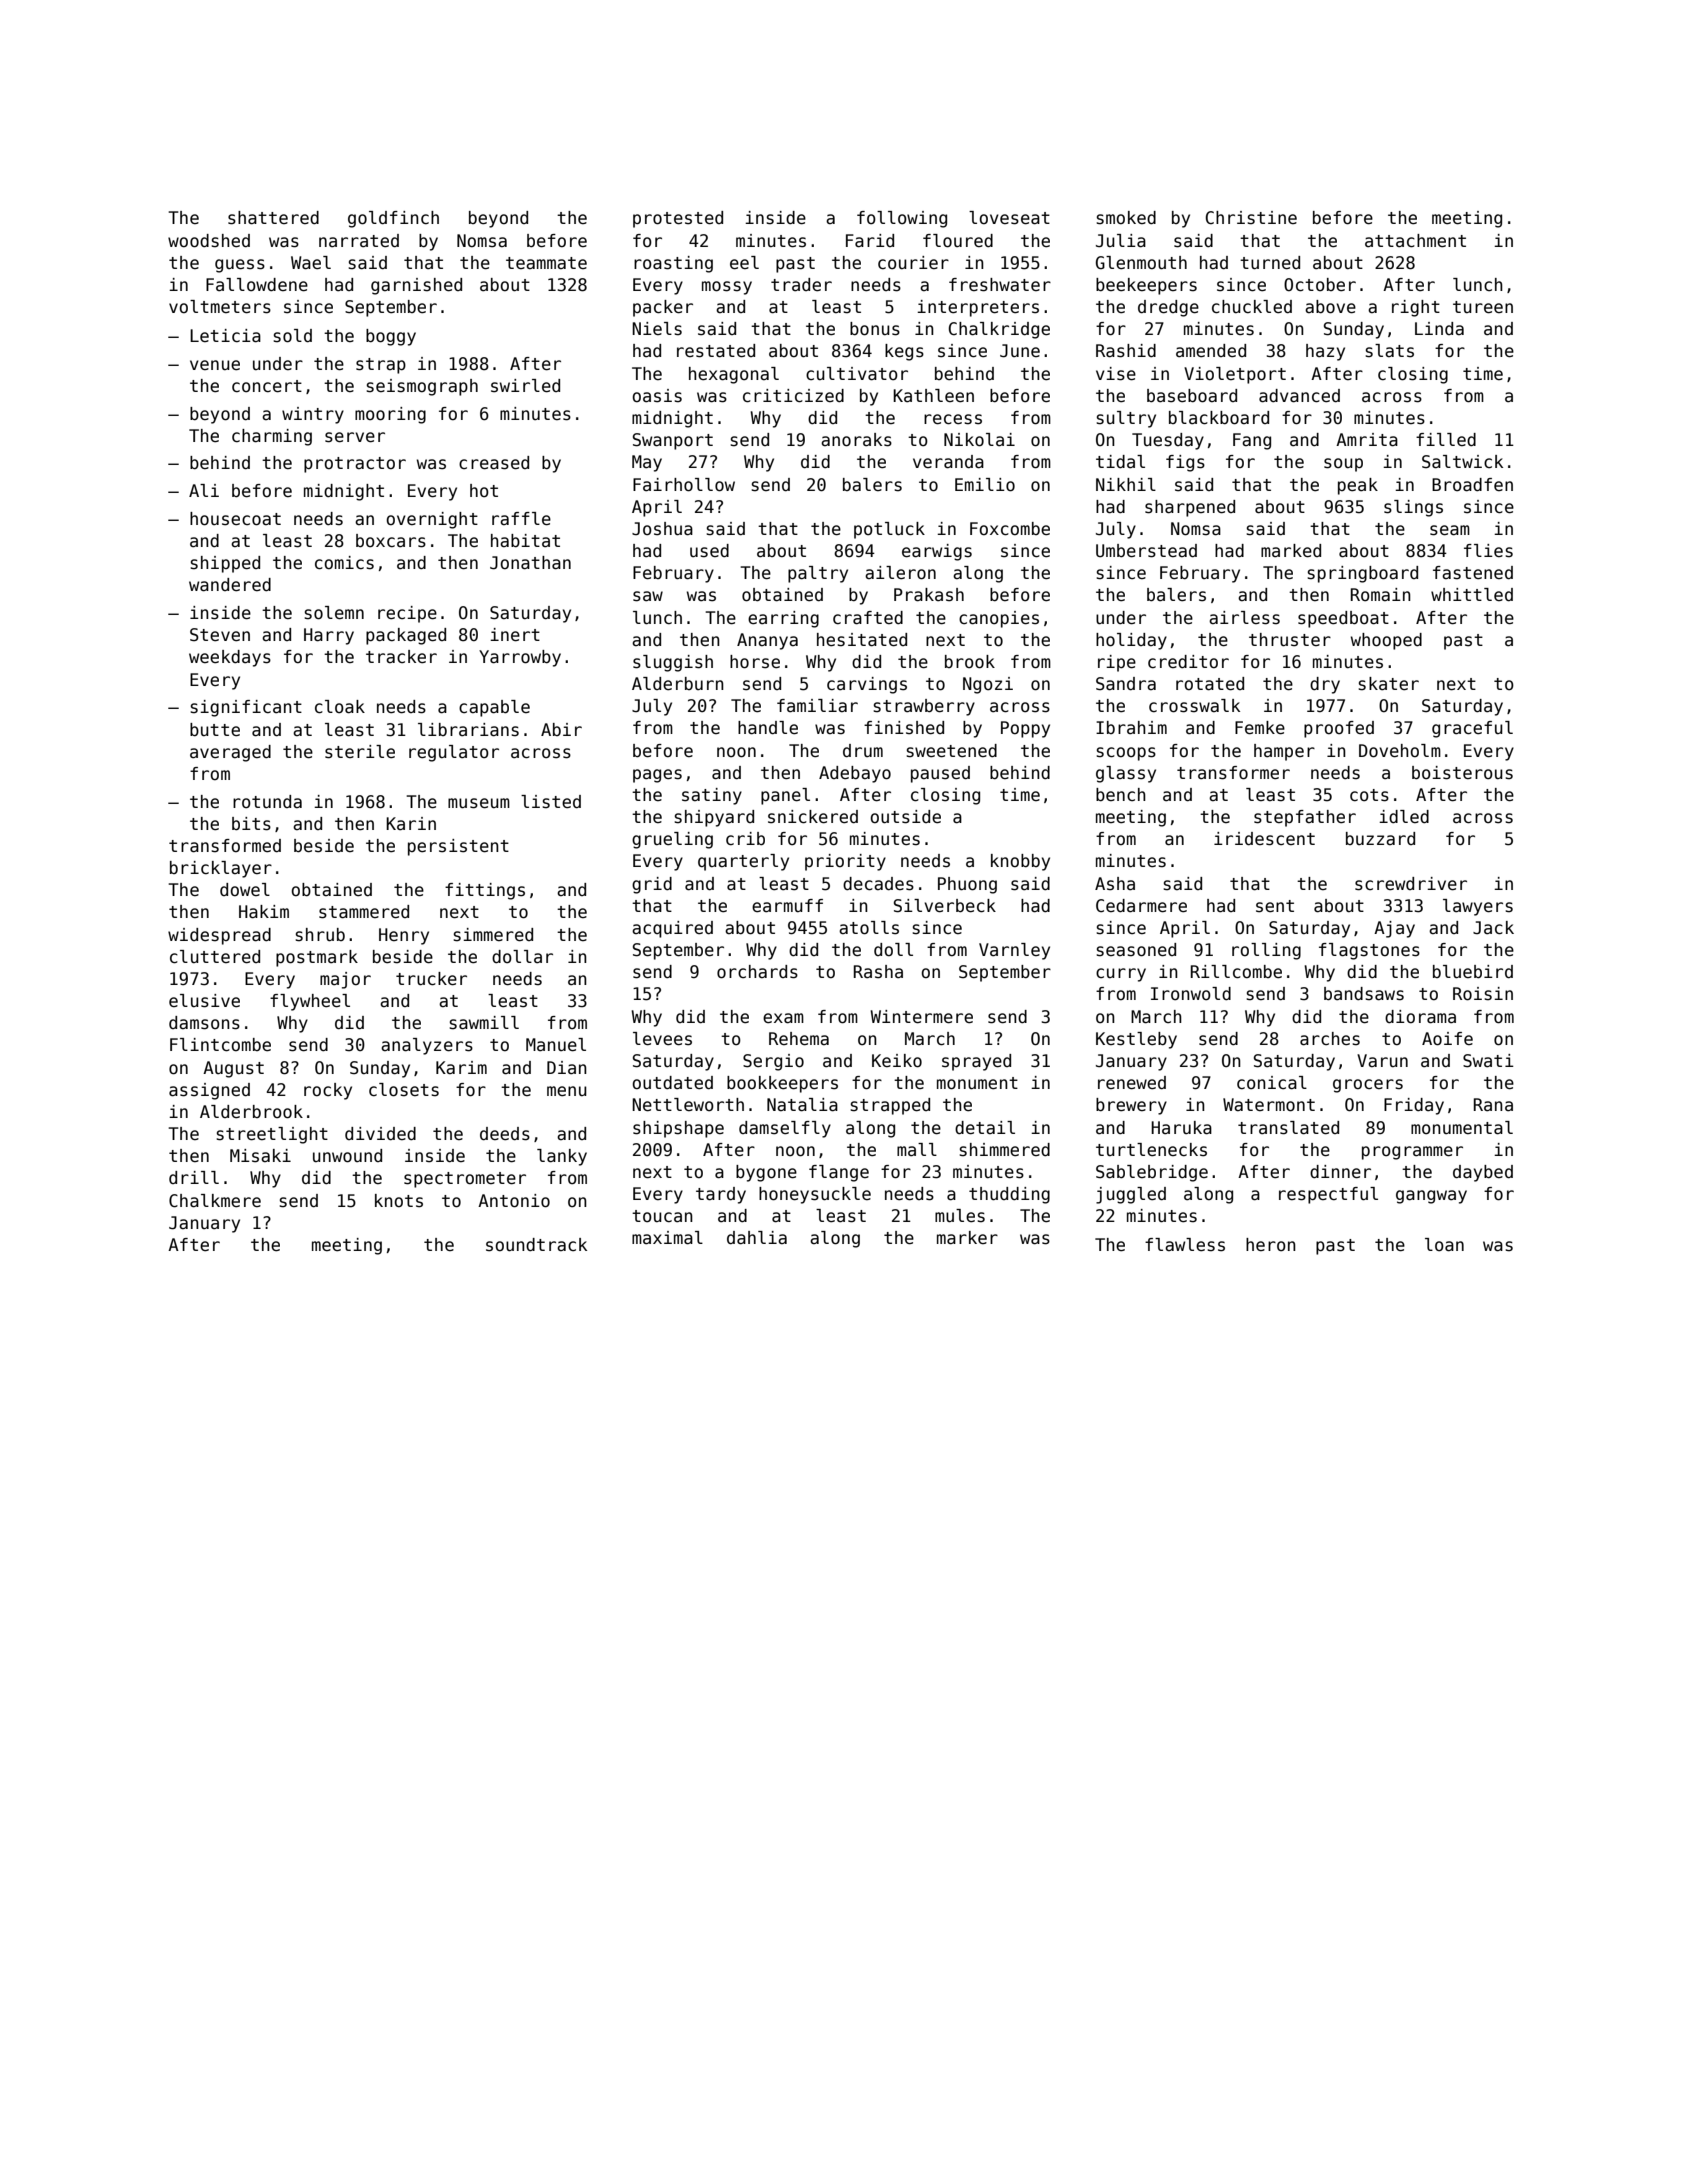 The width and height of the screenshot is (1683, 2178). I want to click on dahlia, so click(757, 1238).
